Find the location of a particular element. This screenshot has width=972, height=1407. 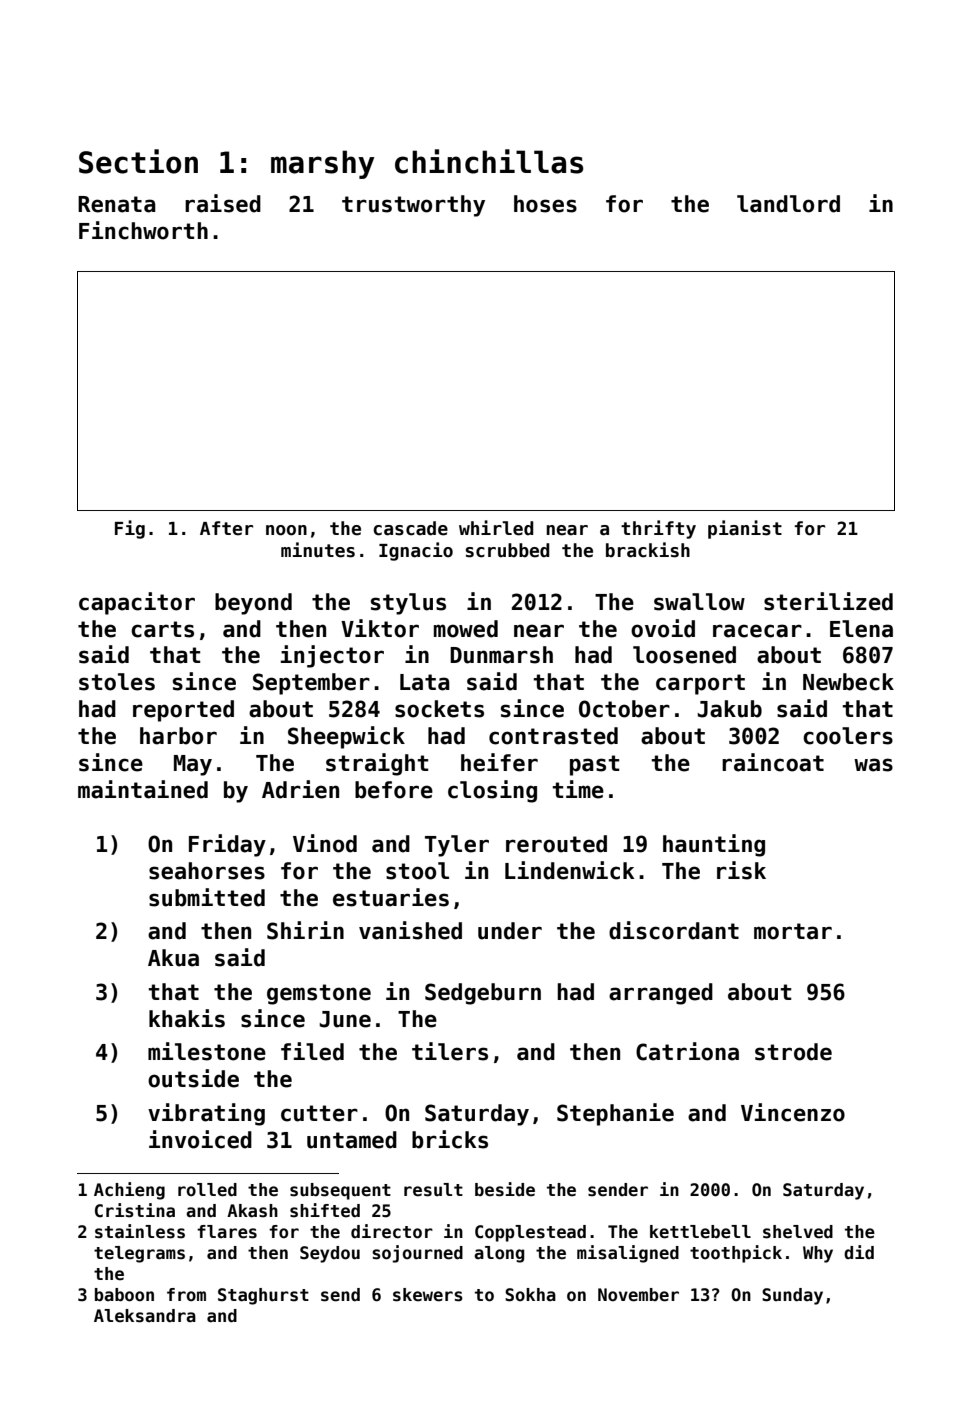

Dunmarsh is located at coordinates (501, 655).
